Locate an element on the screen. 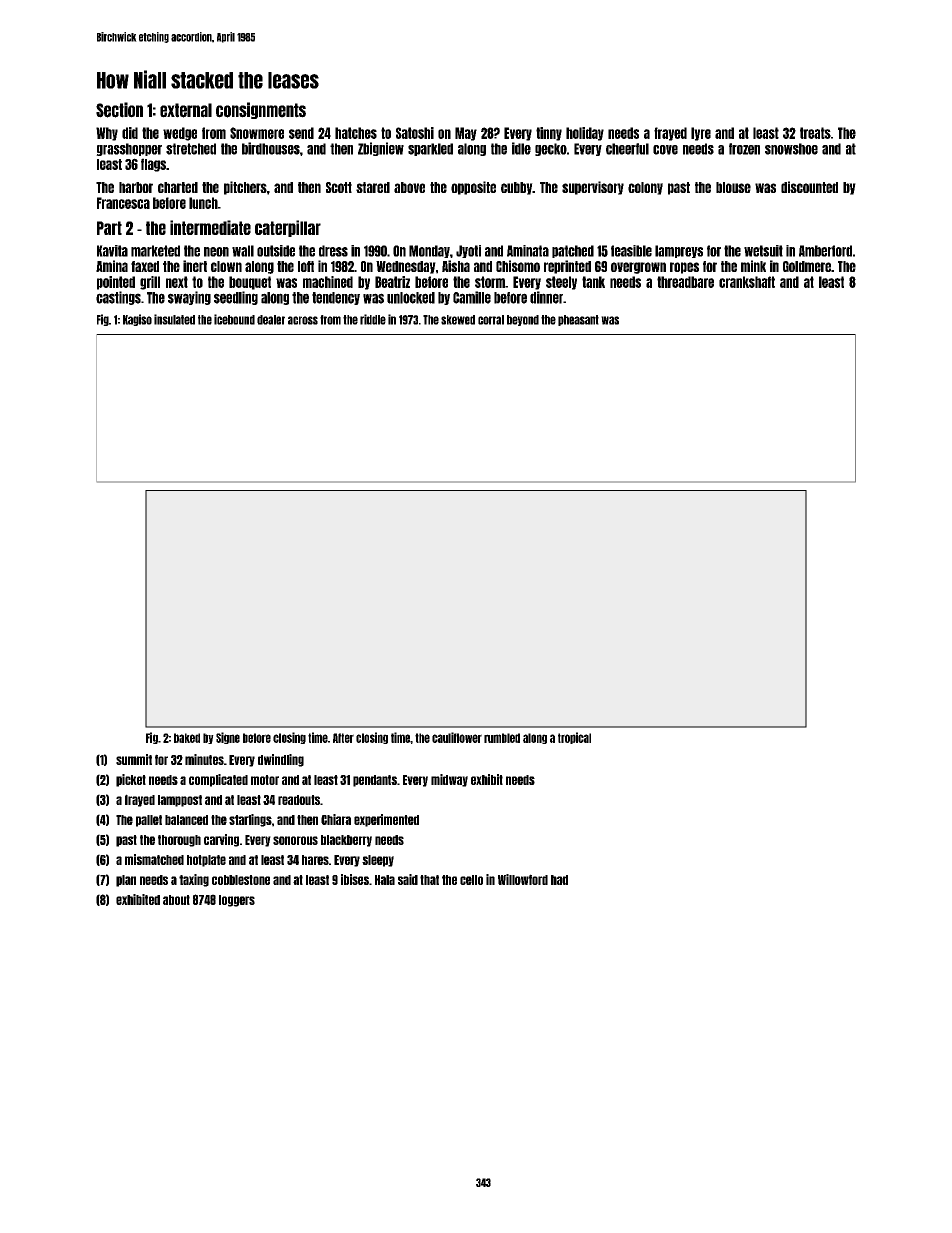 The height and width of the screenshot is (1233, 952). Signe is located at coordinates (228, 738).
